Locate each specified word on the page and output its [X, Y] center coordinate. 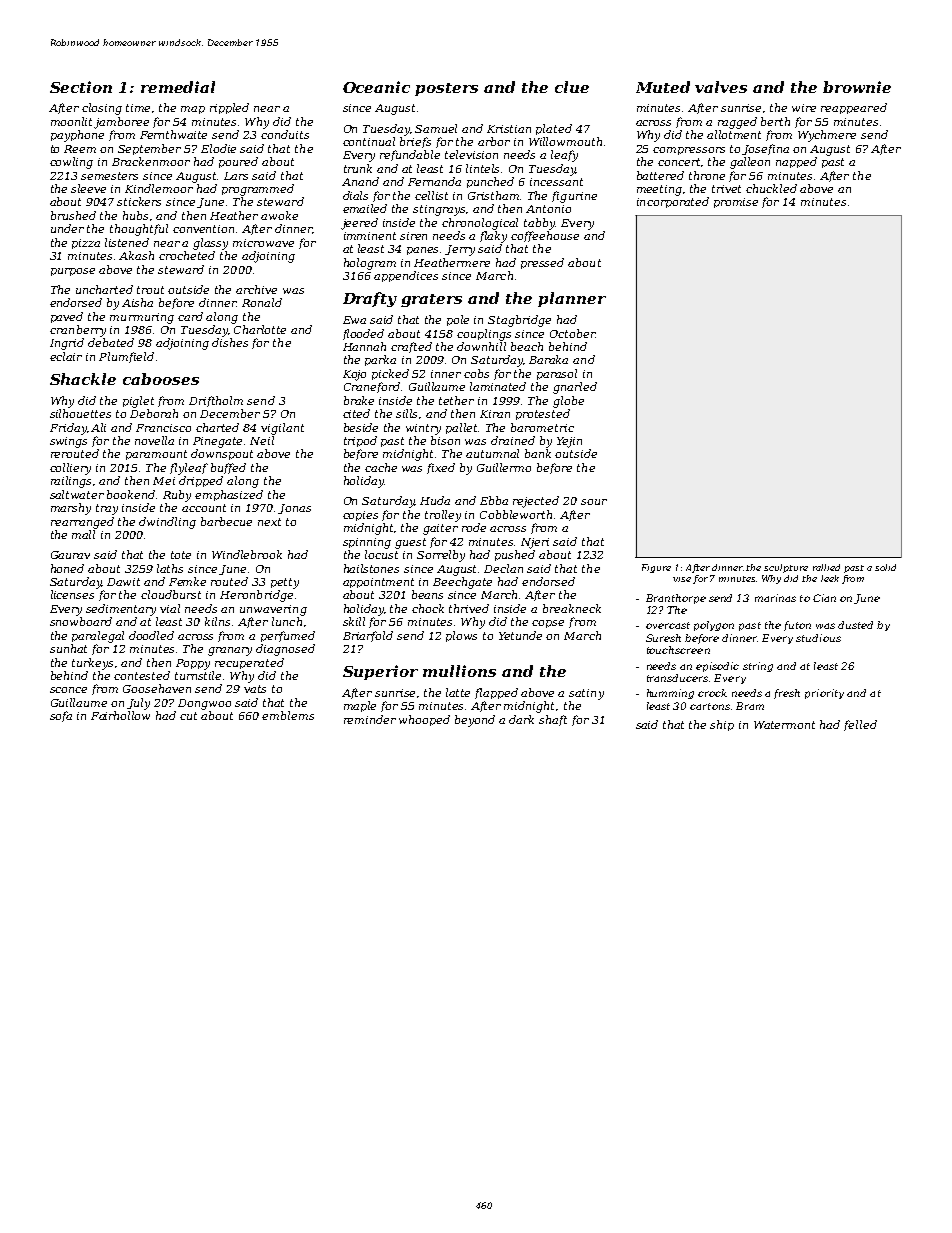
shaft [553, 720]
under [67, 228]
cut [188, 716]
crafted [411, 347]
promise [736, 203]
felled [860, 725]
